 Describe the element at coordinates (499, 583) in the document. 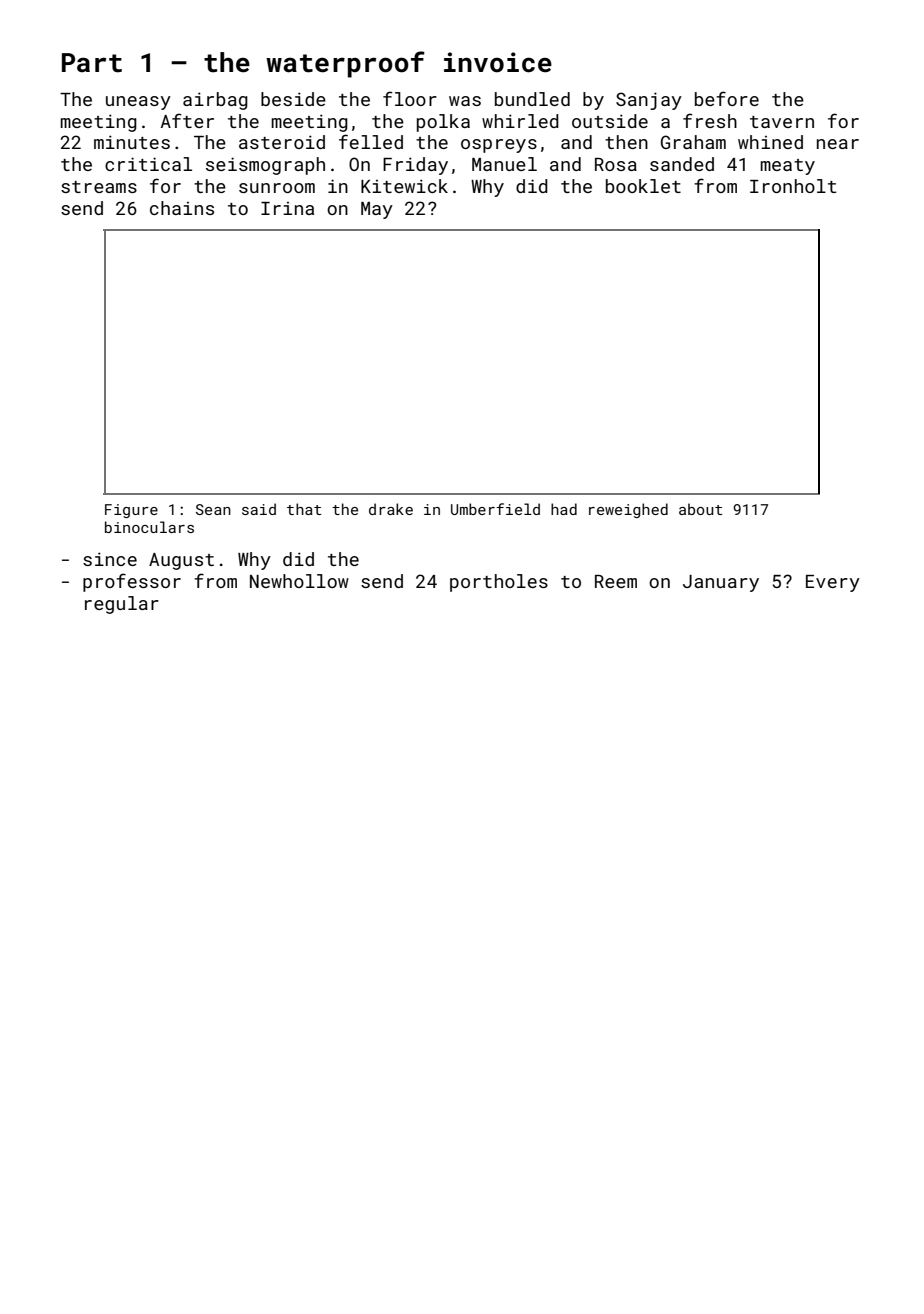

I see `portholes` at that location.
